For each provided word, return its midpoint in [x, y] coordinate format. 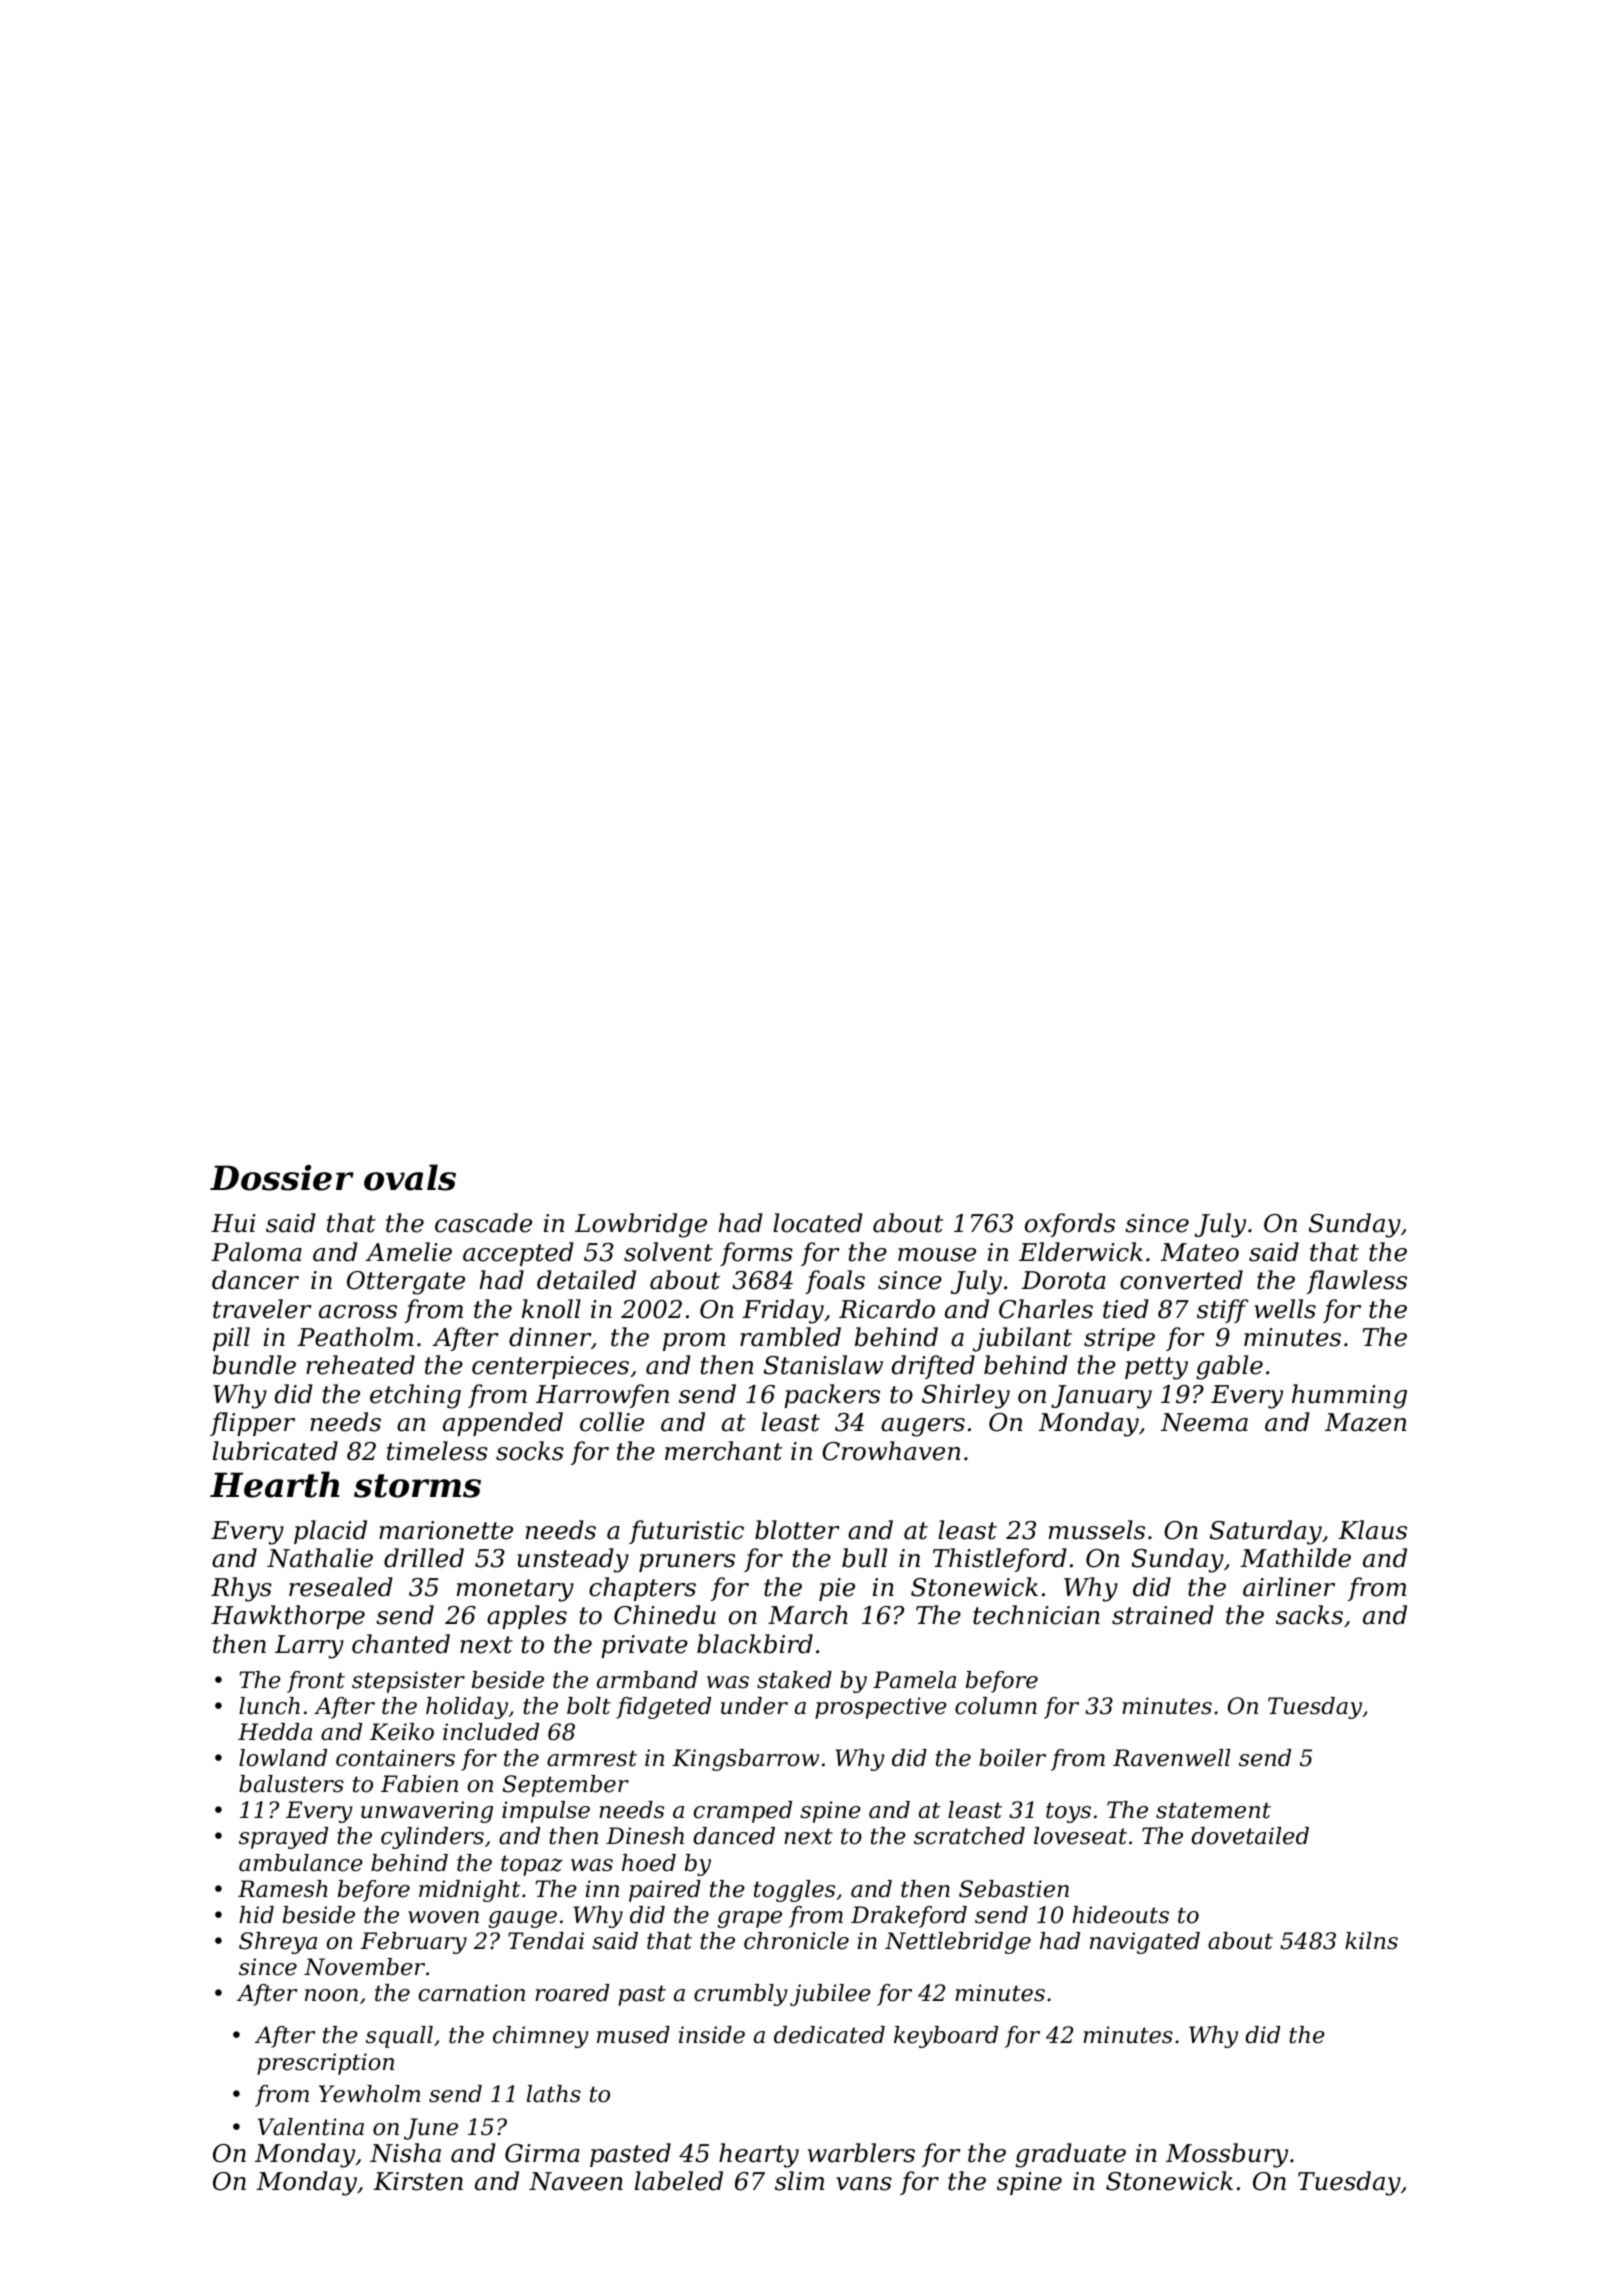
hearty [759, 2155]
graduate [1071, 2155]
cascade [483, 1223]
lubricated [275, 1451]
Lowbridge [641, 1225]
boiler [1012, 1758]
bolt [589, 1706]
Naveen [576, 2181]
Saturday [1266, 1532]
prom [694, 1342]
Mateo [1199, 1252]
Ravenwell [1171, 1758]
